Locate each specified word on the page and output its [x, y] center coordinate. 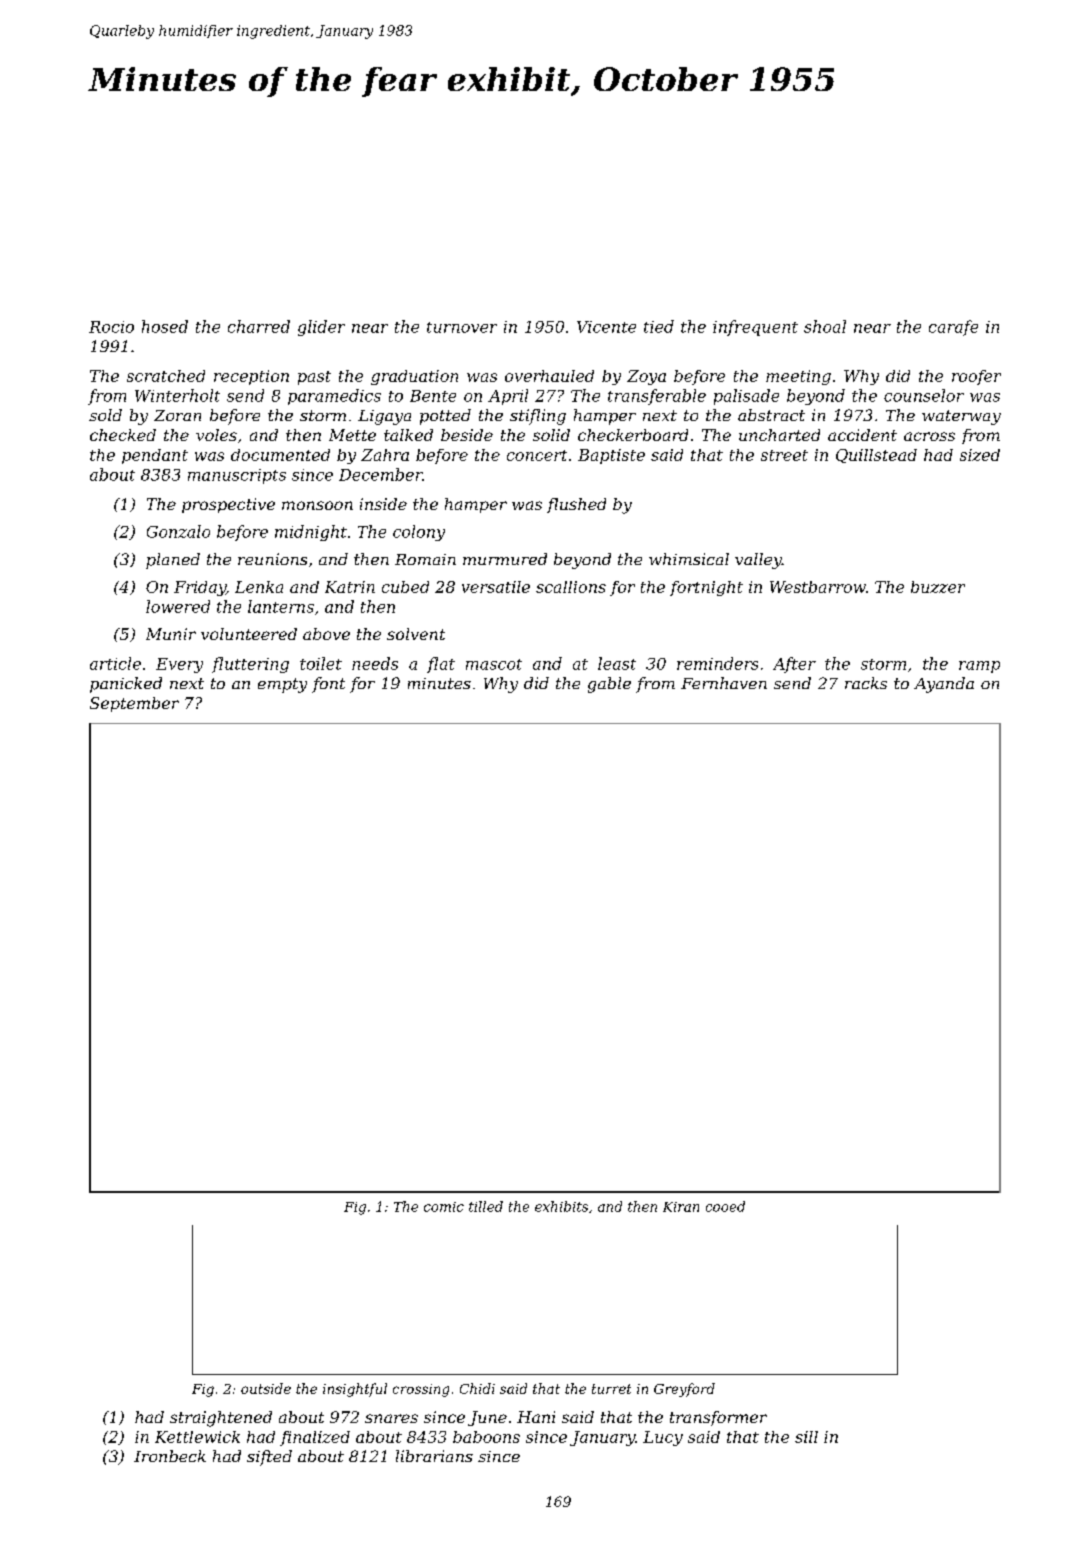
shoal [825, 326]
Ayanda [944, 685]
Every [179, 665]
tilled [486, 1206]
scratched [166, 376]
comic [444, 1207]
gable [609, 685]
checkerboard [633, 435]
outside [266, 1388]
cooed [725, 1206]
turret [611, 1389]
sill [806, 1437]
